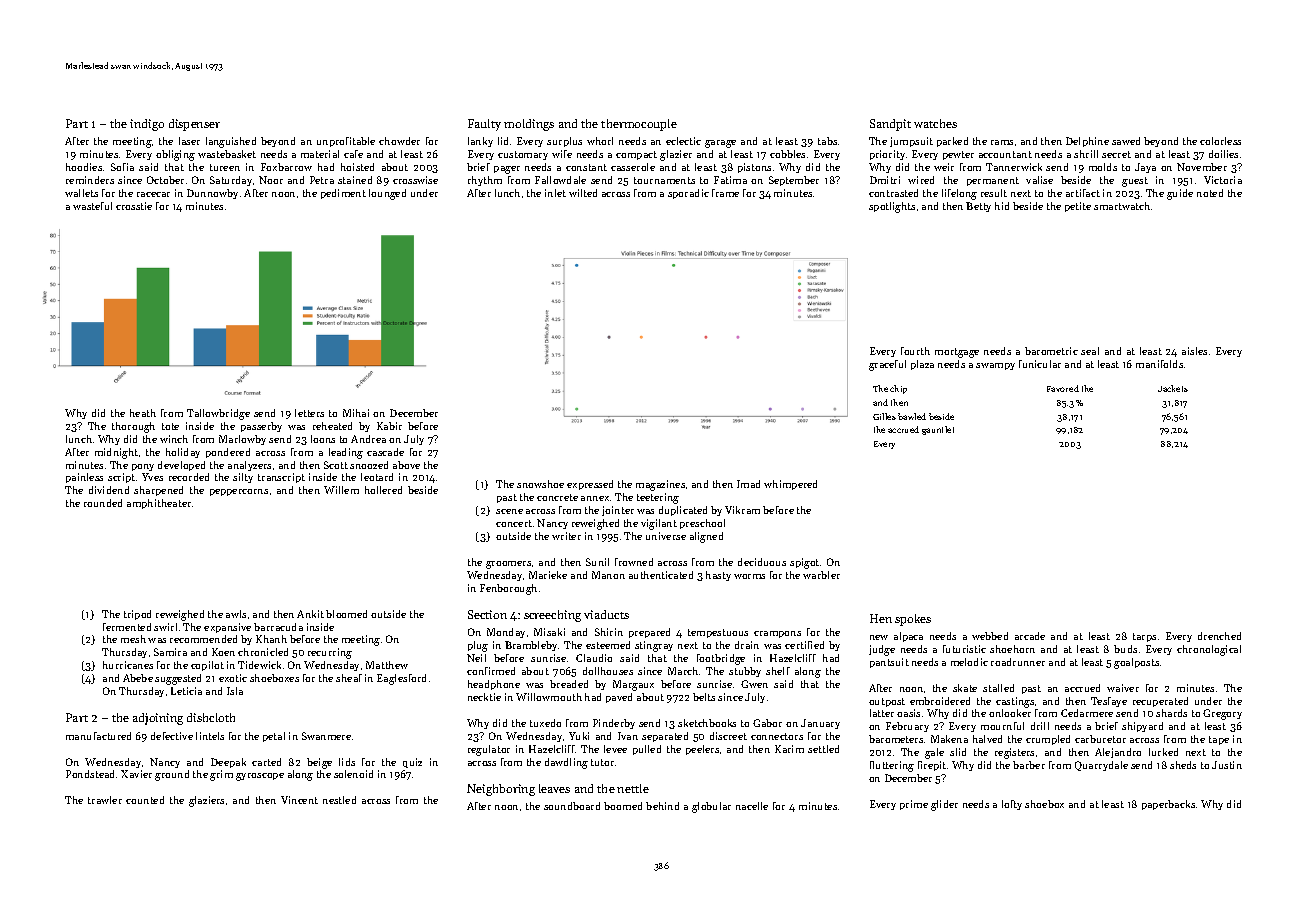  Describe the element at coordinates (346, 142) in the image. I see `unprofitable` at that location.
